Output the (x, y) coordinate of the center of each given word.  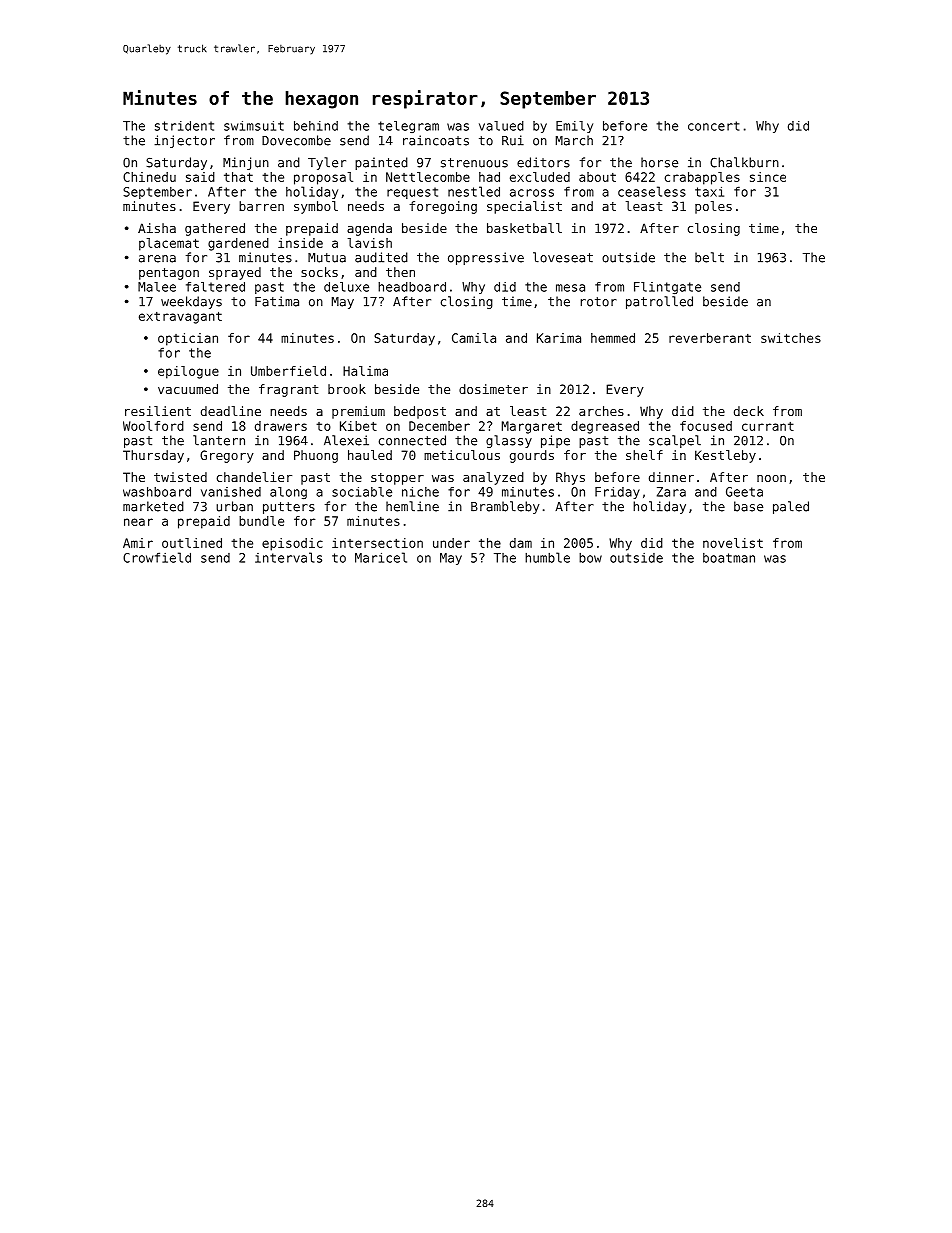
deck (749, 411)
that (238, 177)
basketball (524, 228)
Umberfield (288, 371)
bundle (261, 521)
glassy (509, 441)
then (400, 272)
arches (601, 411)
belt (709, 257)
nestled (474, 191)
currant (768, 426)
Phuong (316, 456)
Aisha (157, 228)
